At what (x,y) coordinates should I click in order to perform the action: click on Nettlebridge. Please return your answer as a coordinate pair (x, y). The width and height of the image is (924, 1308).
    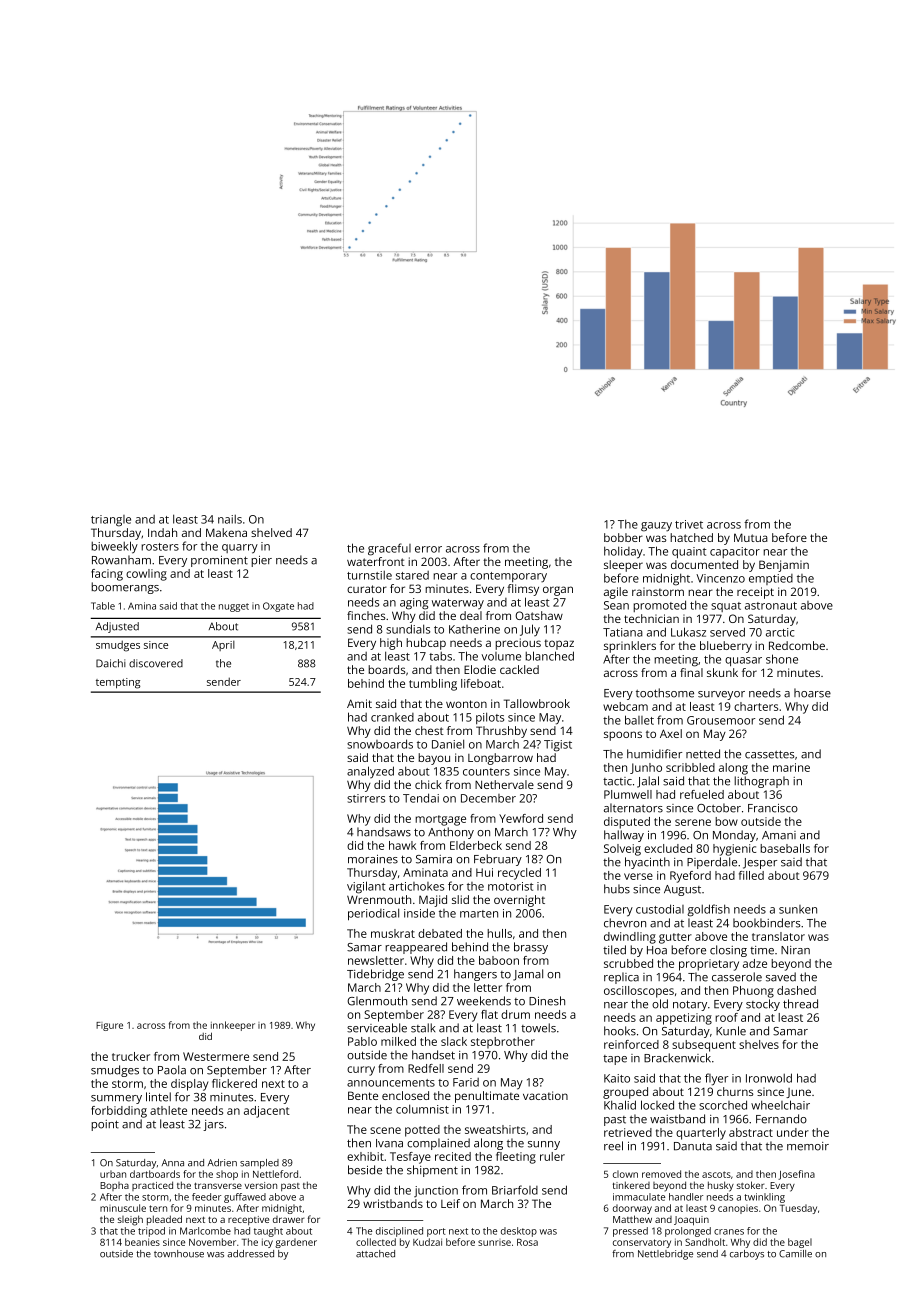
    Looking at the image, I should click on (665, 1255).
